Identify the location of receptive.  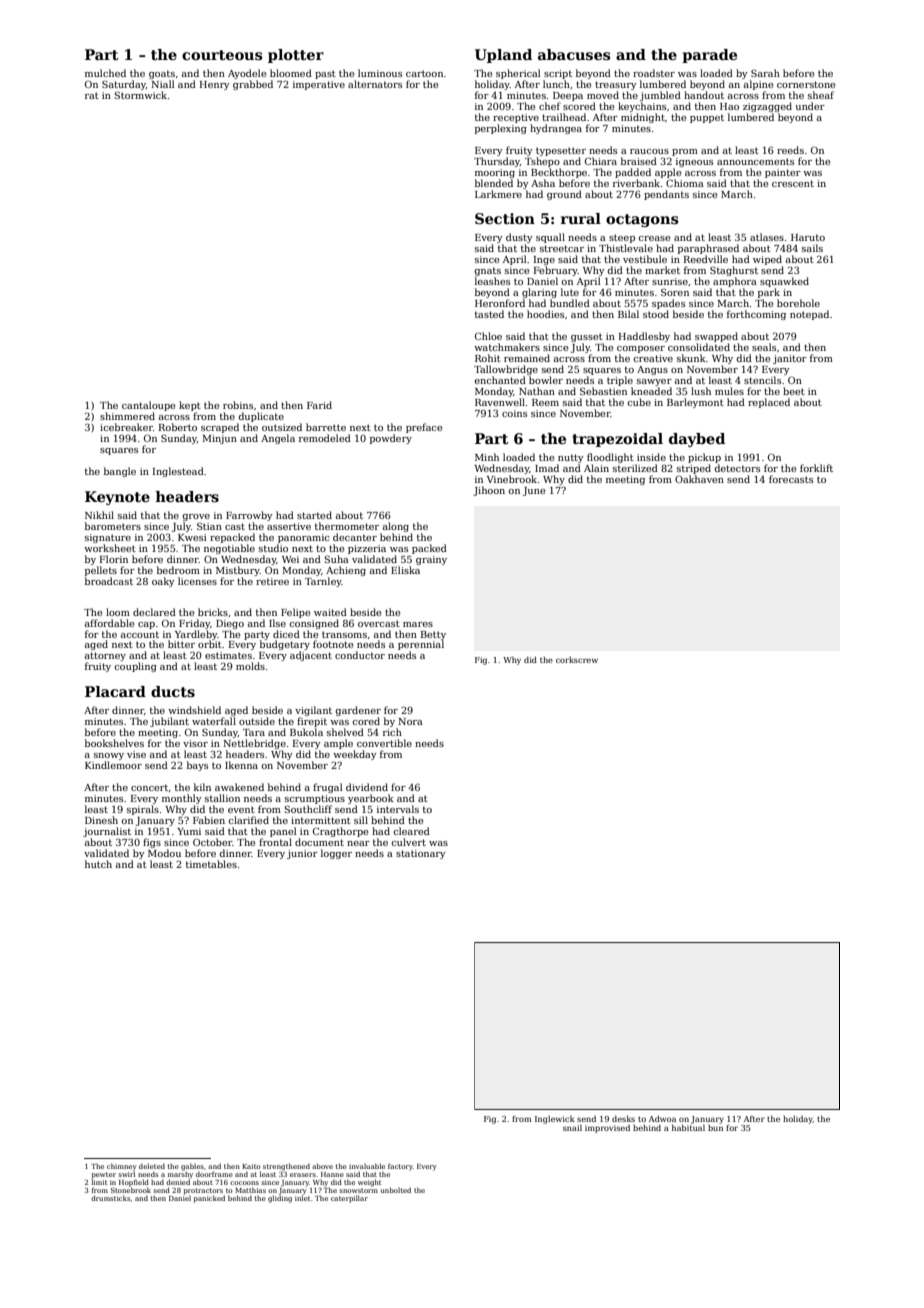
(516, 118).
